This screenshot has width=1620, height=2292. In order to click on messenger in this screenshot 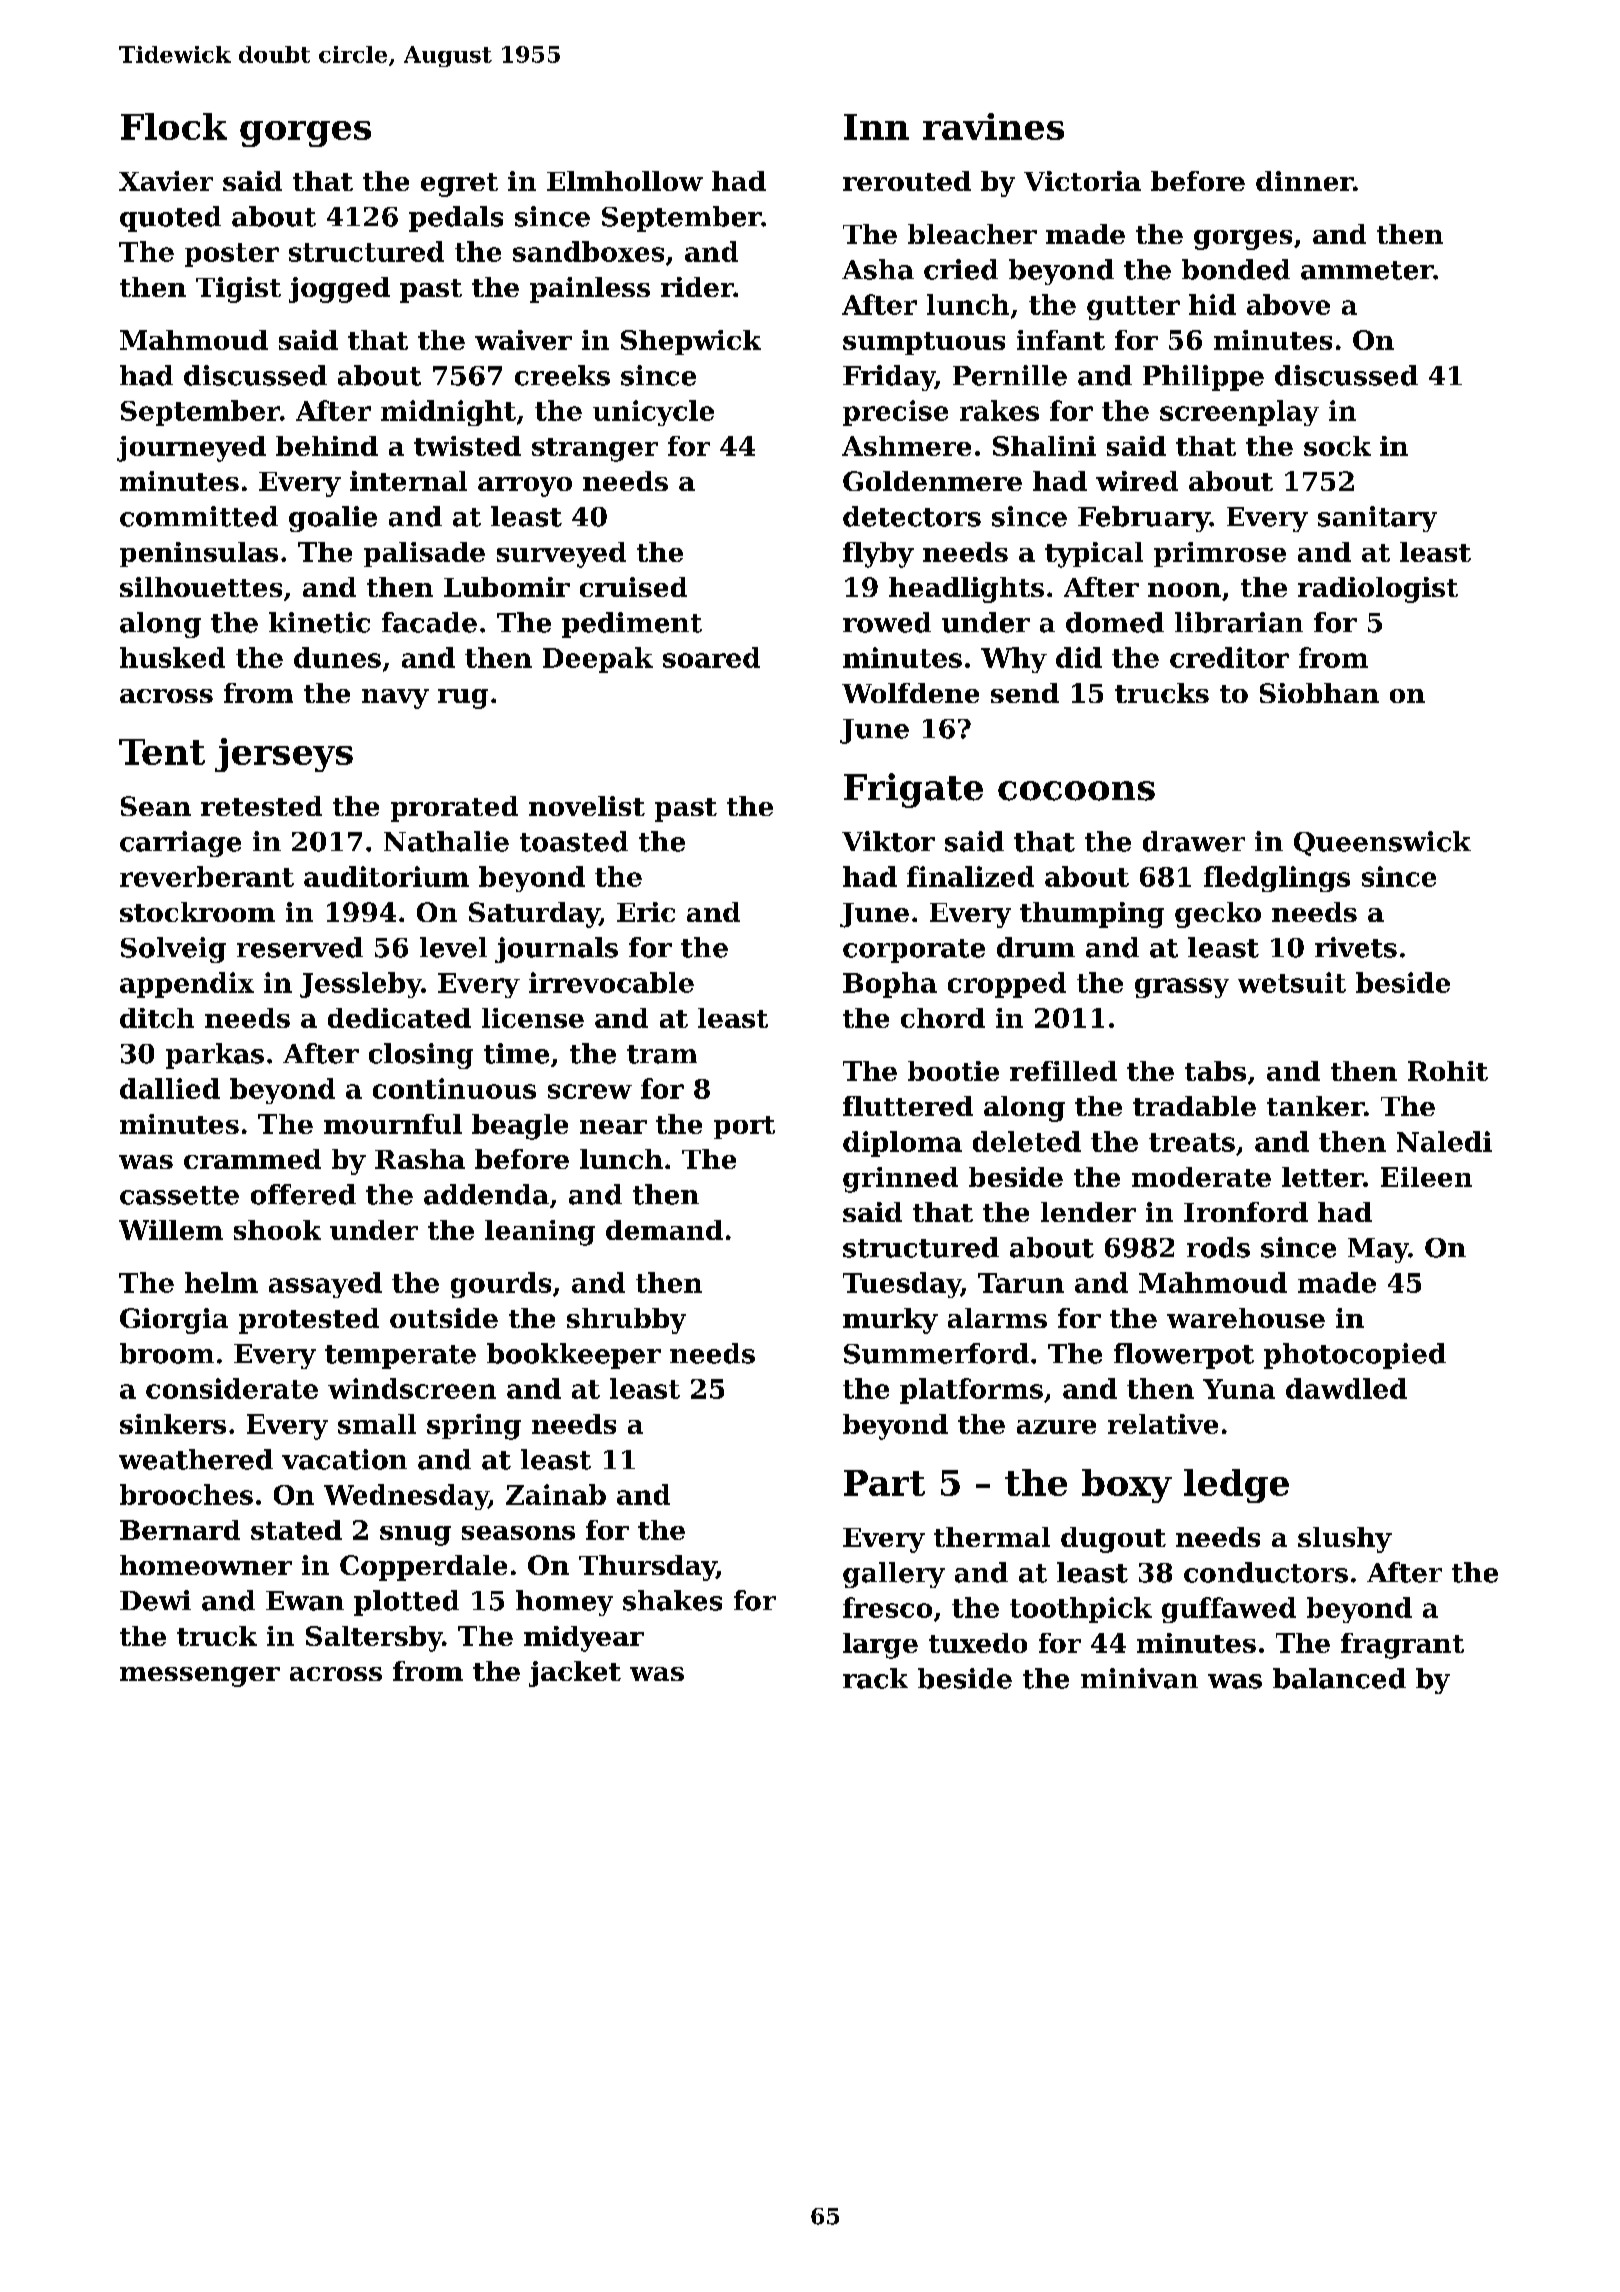, I will do `click(200, 1677)`.
